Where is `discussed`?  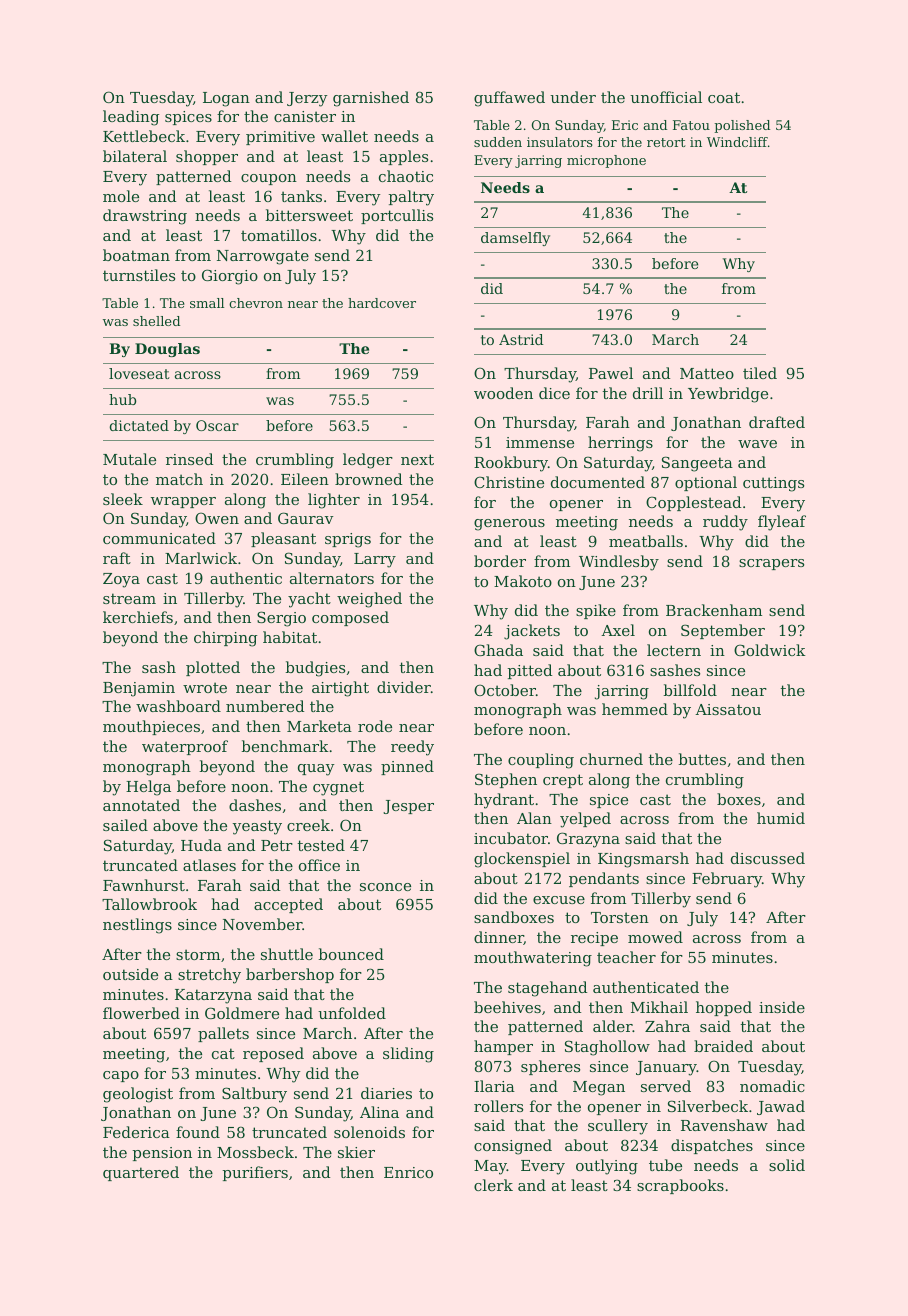
discussed is located at coordinates (768, 858).
